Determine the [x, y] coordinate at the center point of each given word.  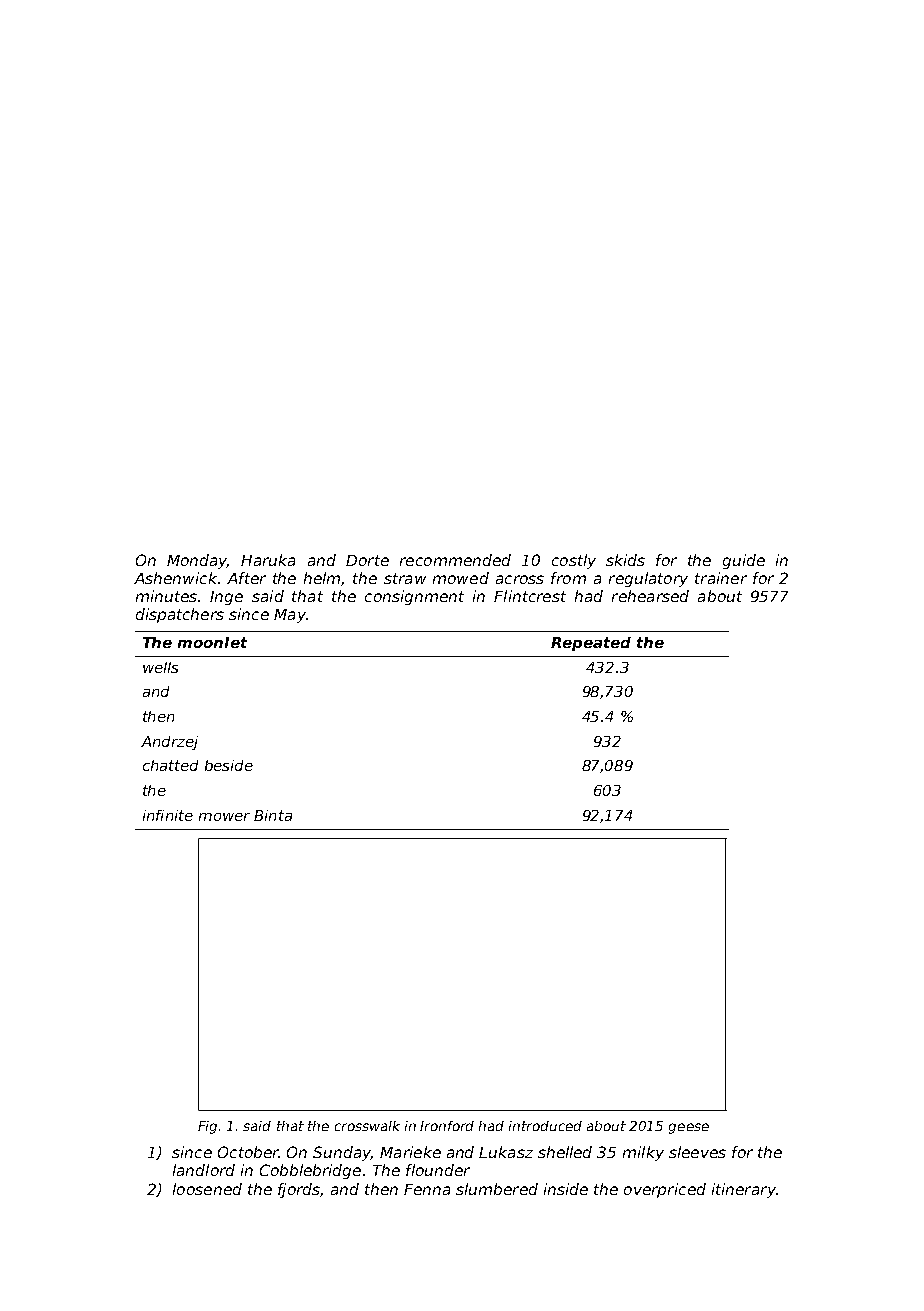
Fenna [427, 1189]
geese [689, 1128]
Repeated [591, 644]
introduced [545, 1126]
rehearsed [650, 596]
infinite [168, 815]
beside [229, 765]
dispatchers [180, 615]
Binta [273, 815]
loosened [207, 1189]
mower [224, 817]
